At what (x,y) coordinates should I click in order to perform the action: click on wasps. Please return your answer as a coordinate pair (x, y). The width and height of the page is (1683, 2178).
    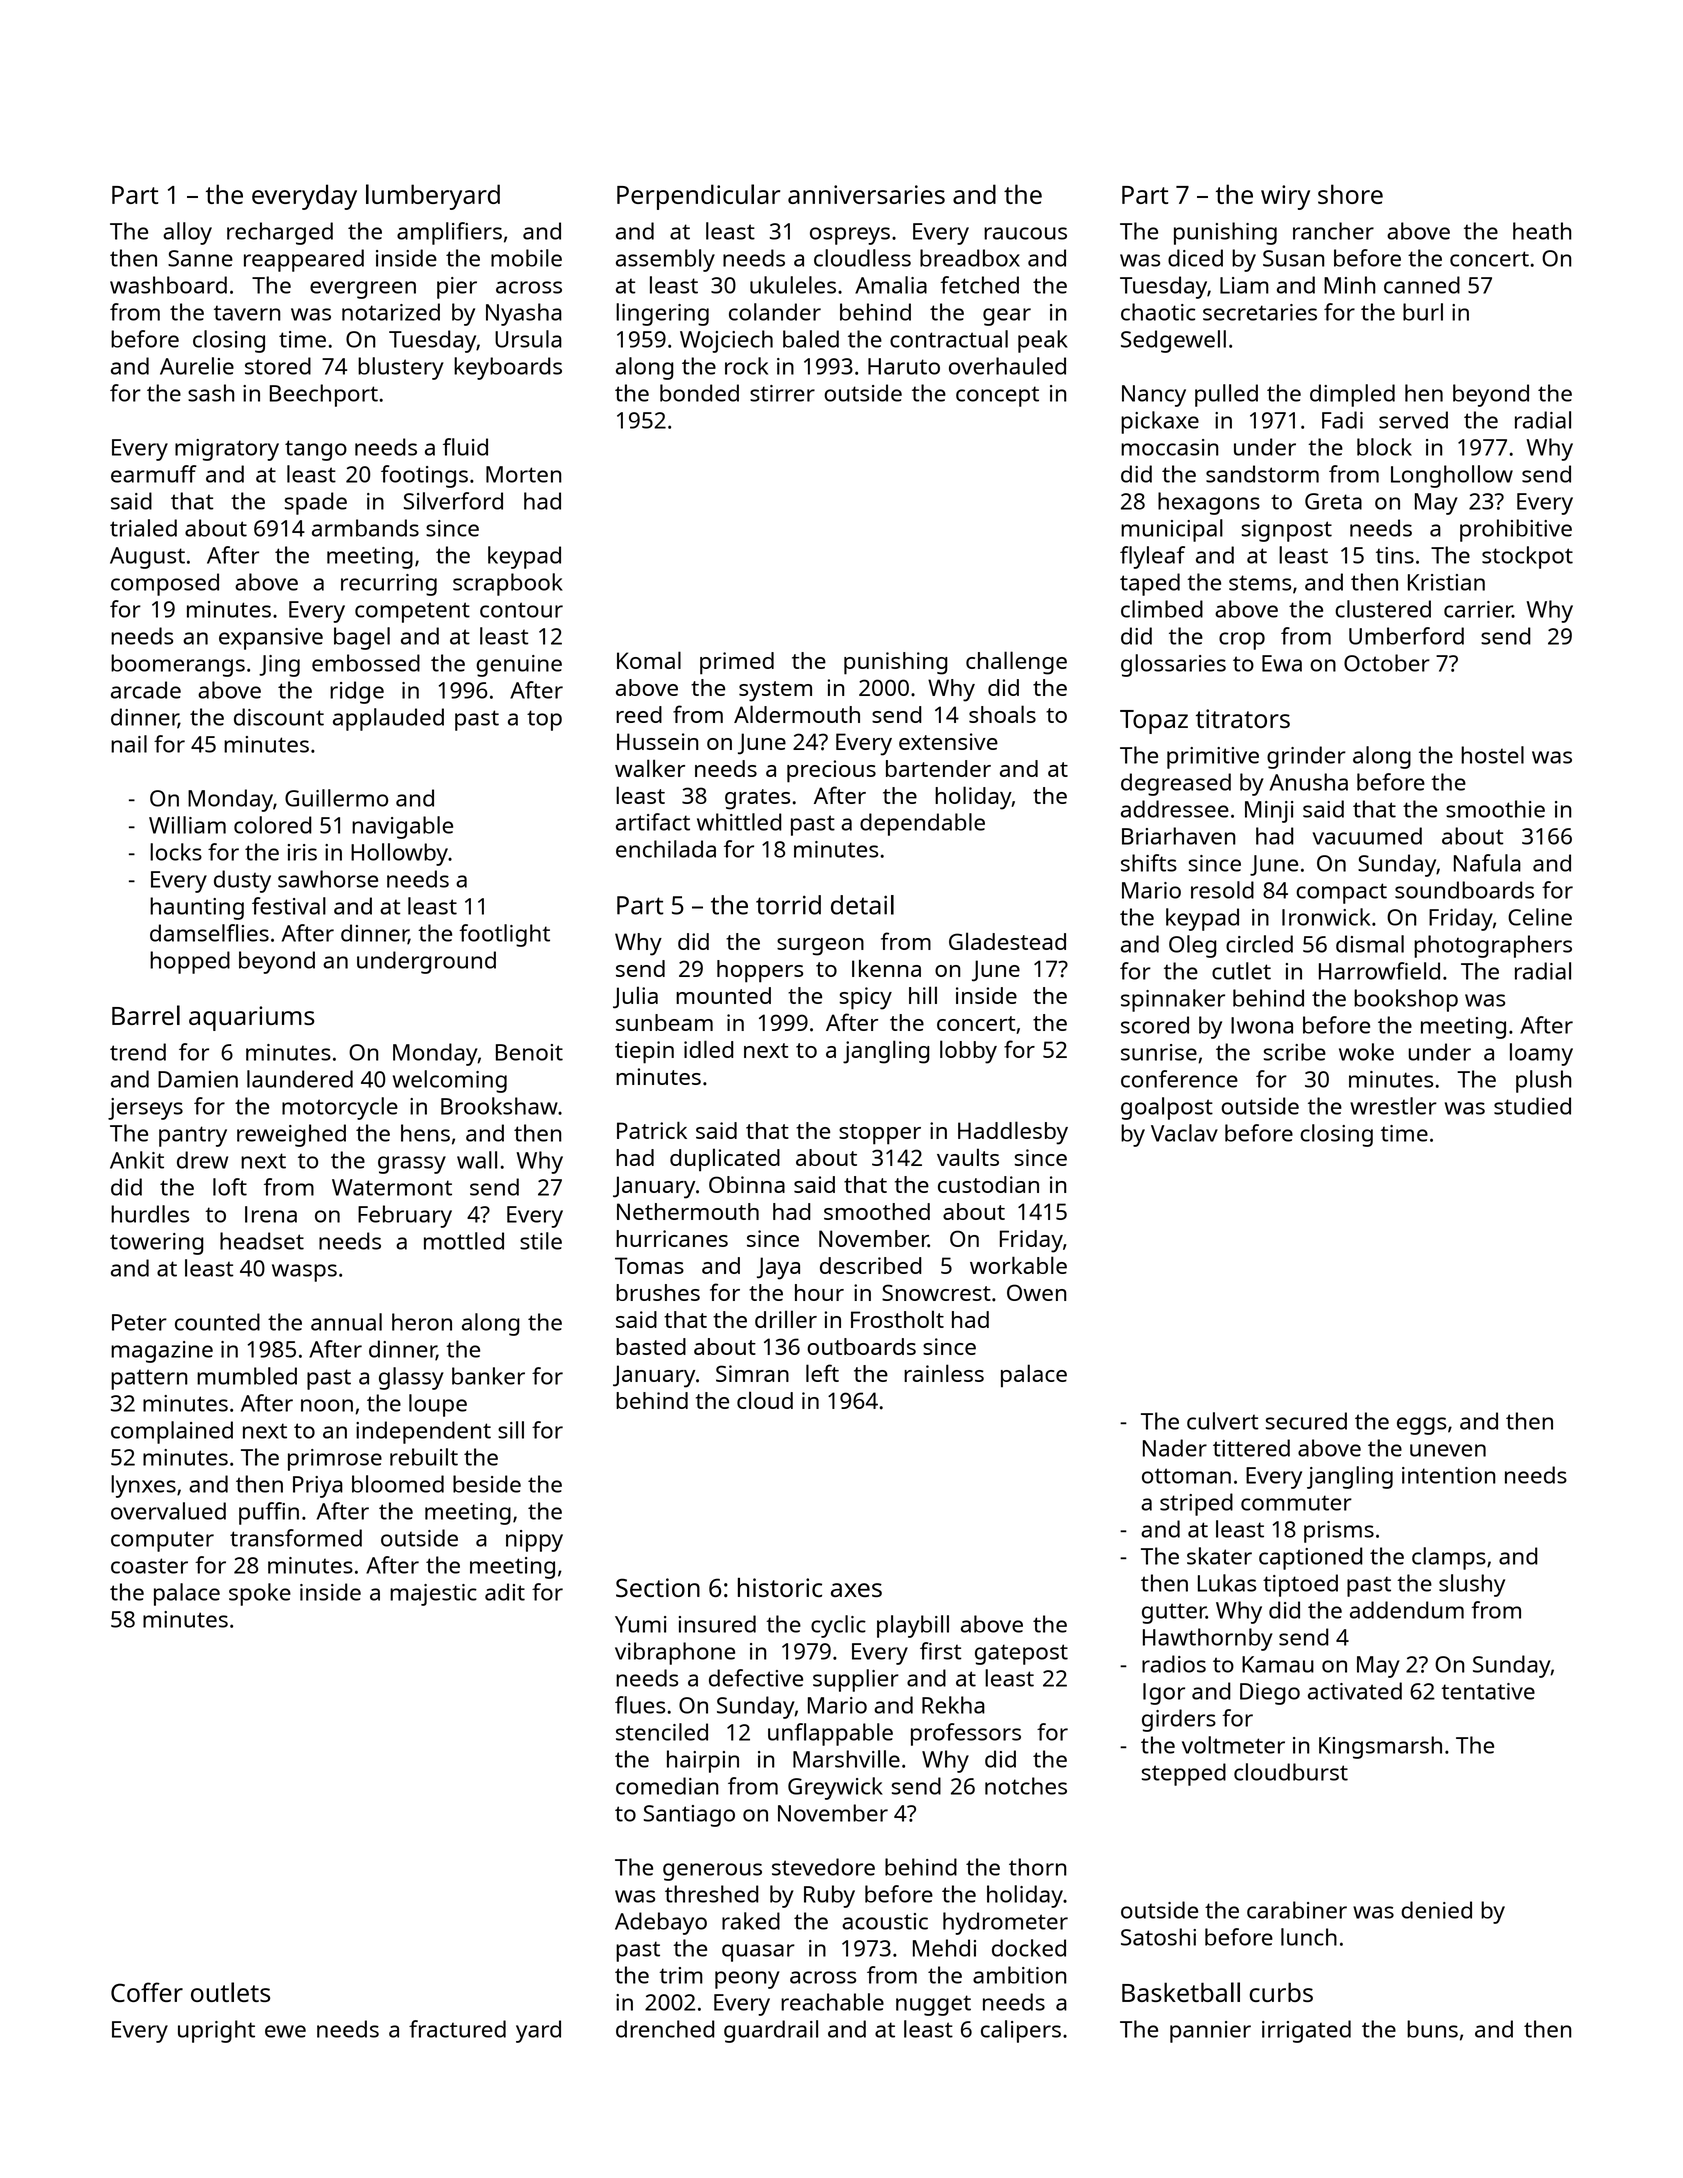
    Looking at the image, I should click on (304, 1273).
